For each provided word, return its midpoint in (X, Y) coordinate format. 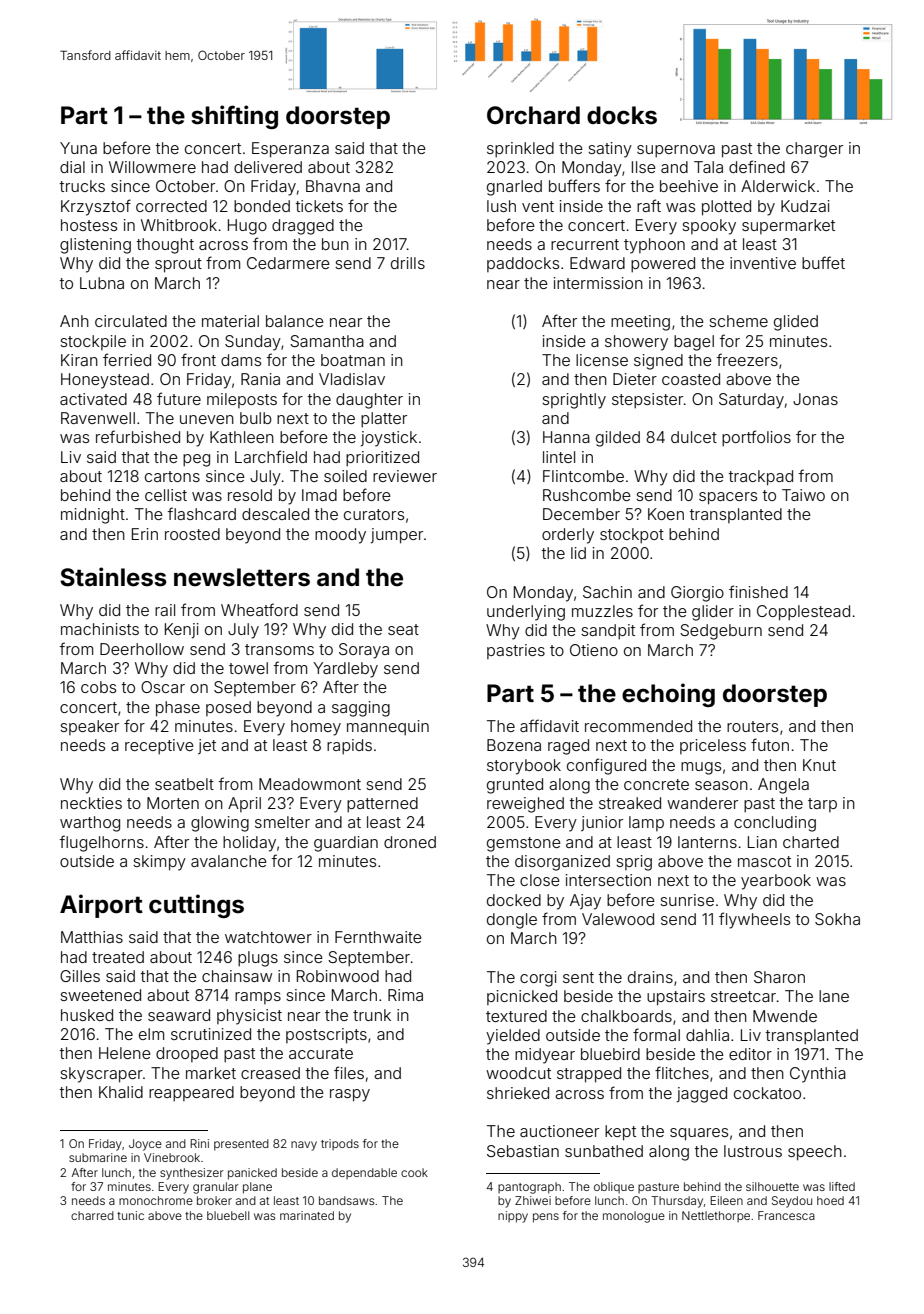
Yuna (78, 148)
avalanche (229, 861)
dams (241, 360)
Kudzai (805, 206)
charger (814, 150)
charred (92, 1215)
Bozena (514, 745)
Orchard (533, 115)
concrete (656, 784)
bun (335, 244)
